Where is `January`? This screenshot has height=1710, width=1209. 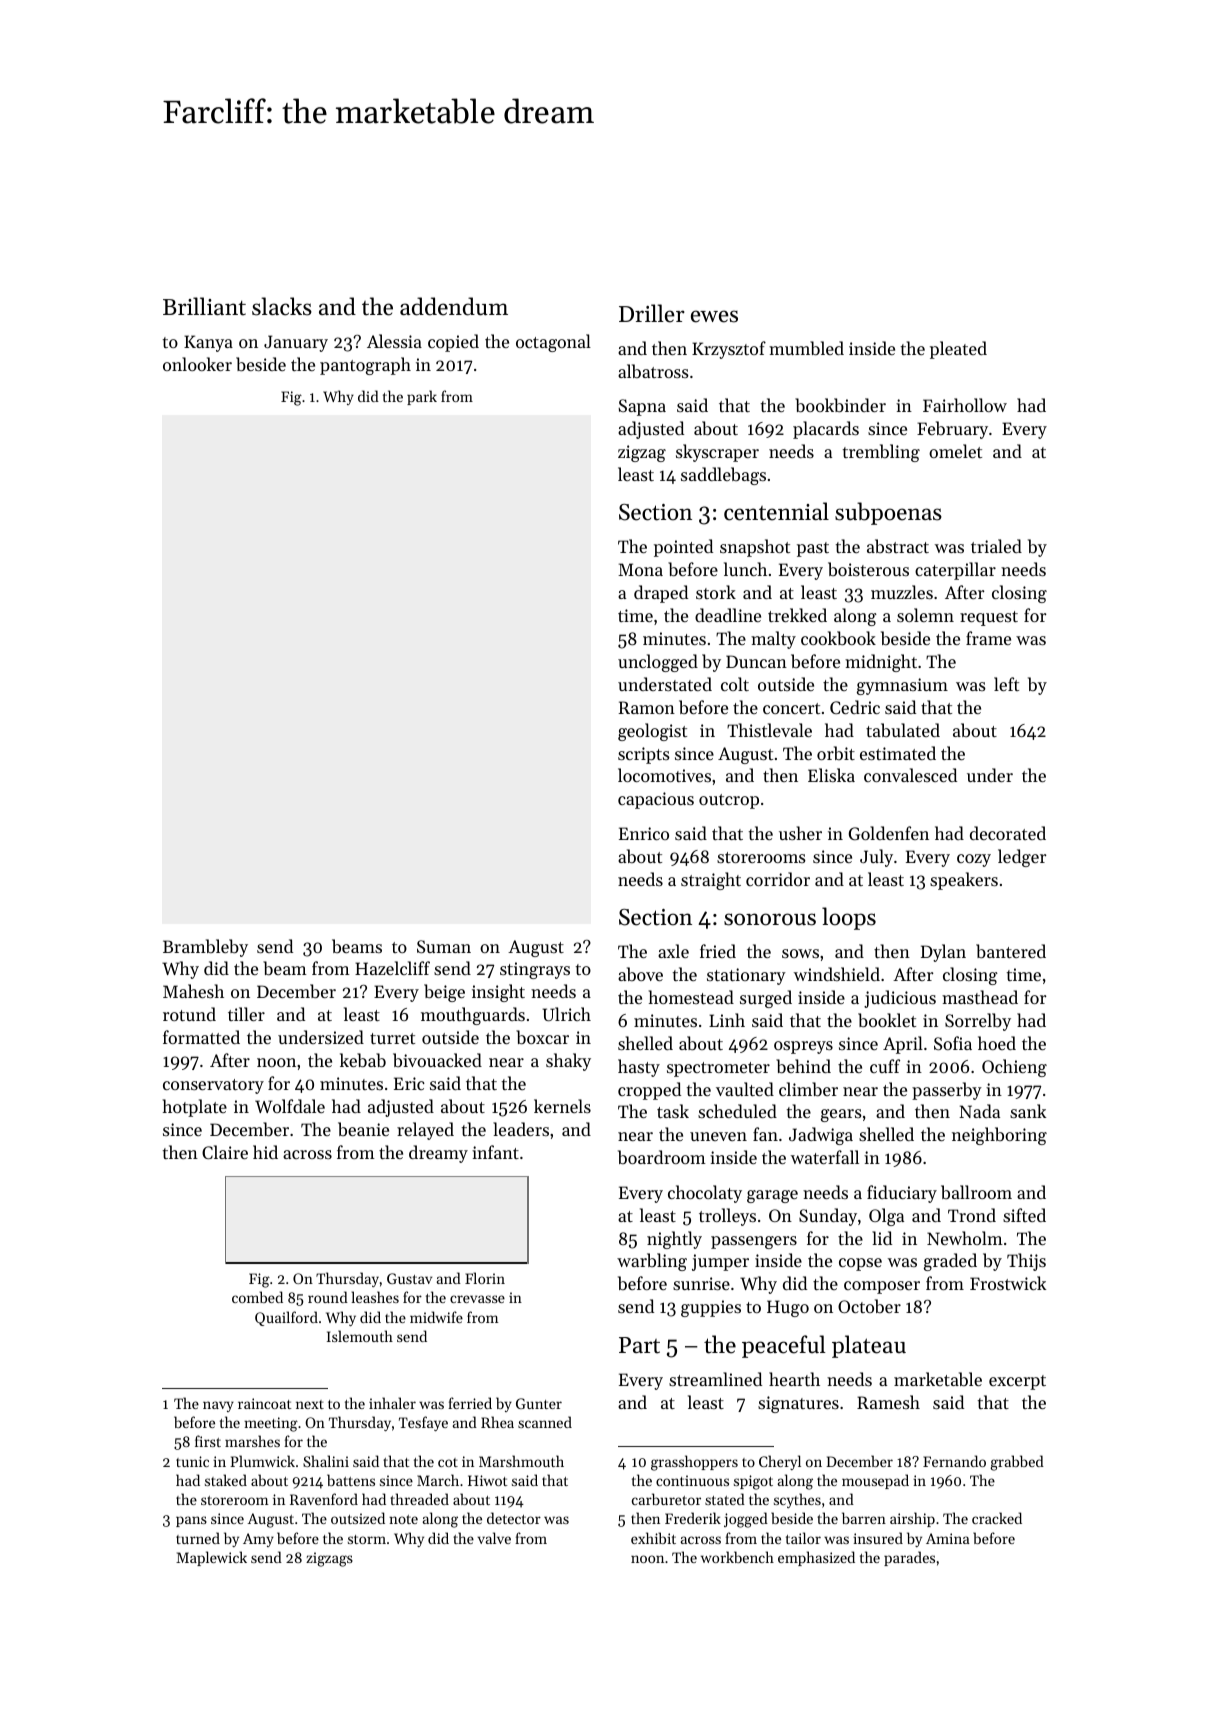
January is located at coordinates (296, 343).
